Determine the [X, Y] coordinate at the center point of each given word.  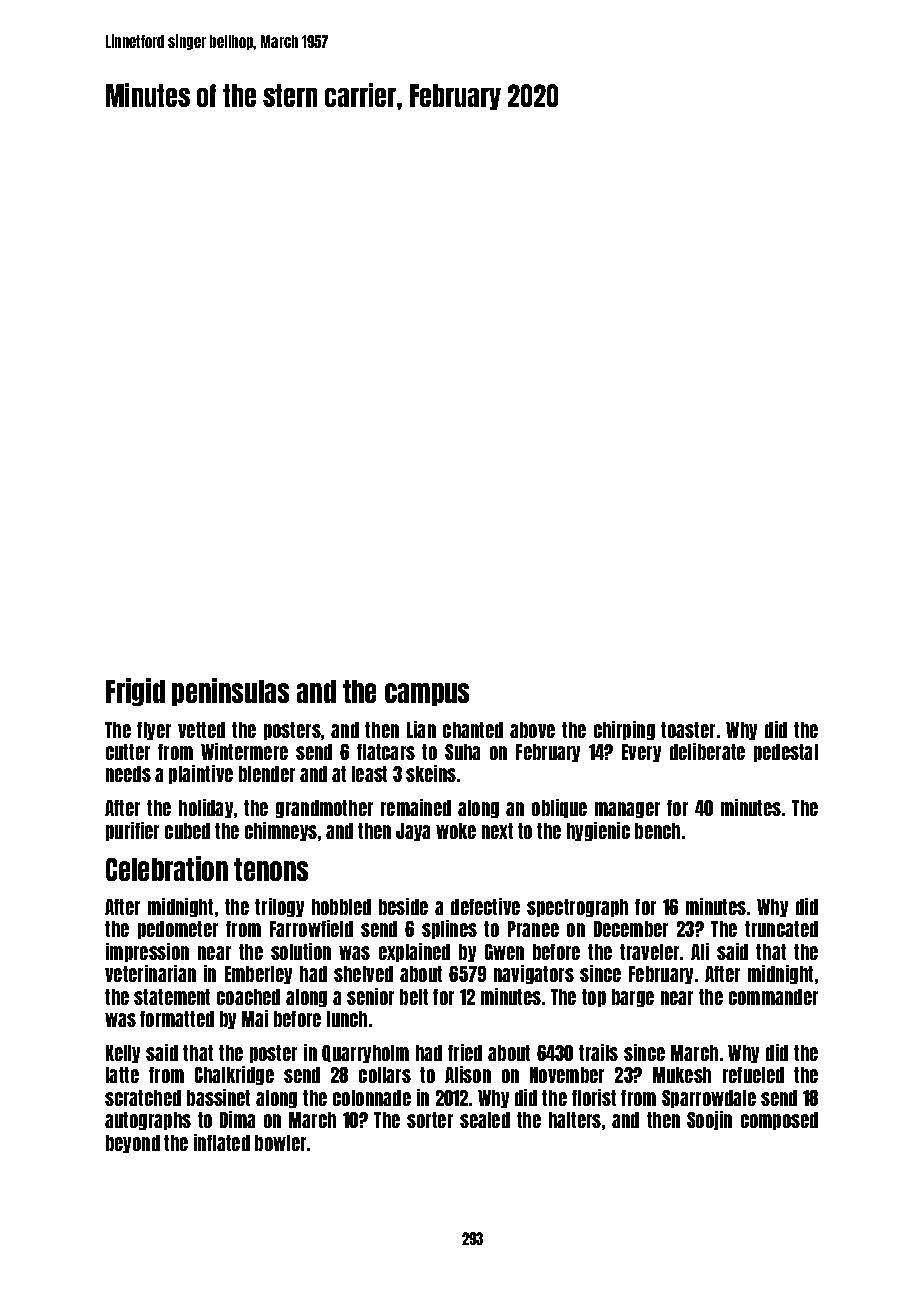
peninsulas [230, 692]
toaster [688, 730]
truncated [781, 929]
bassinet [218, 1097]
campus [427, 694]
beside [403, 906]
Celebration [167, 868]
